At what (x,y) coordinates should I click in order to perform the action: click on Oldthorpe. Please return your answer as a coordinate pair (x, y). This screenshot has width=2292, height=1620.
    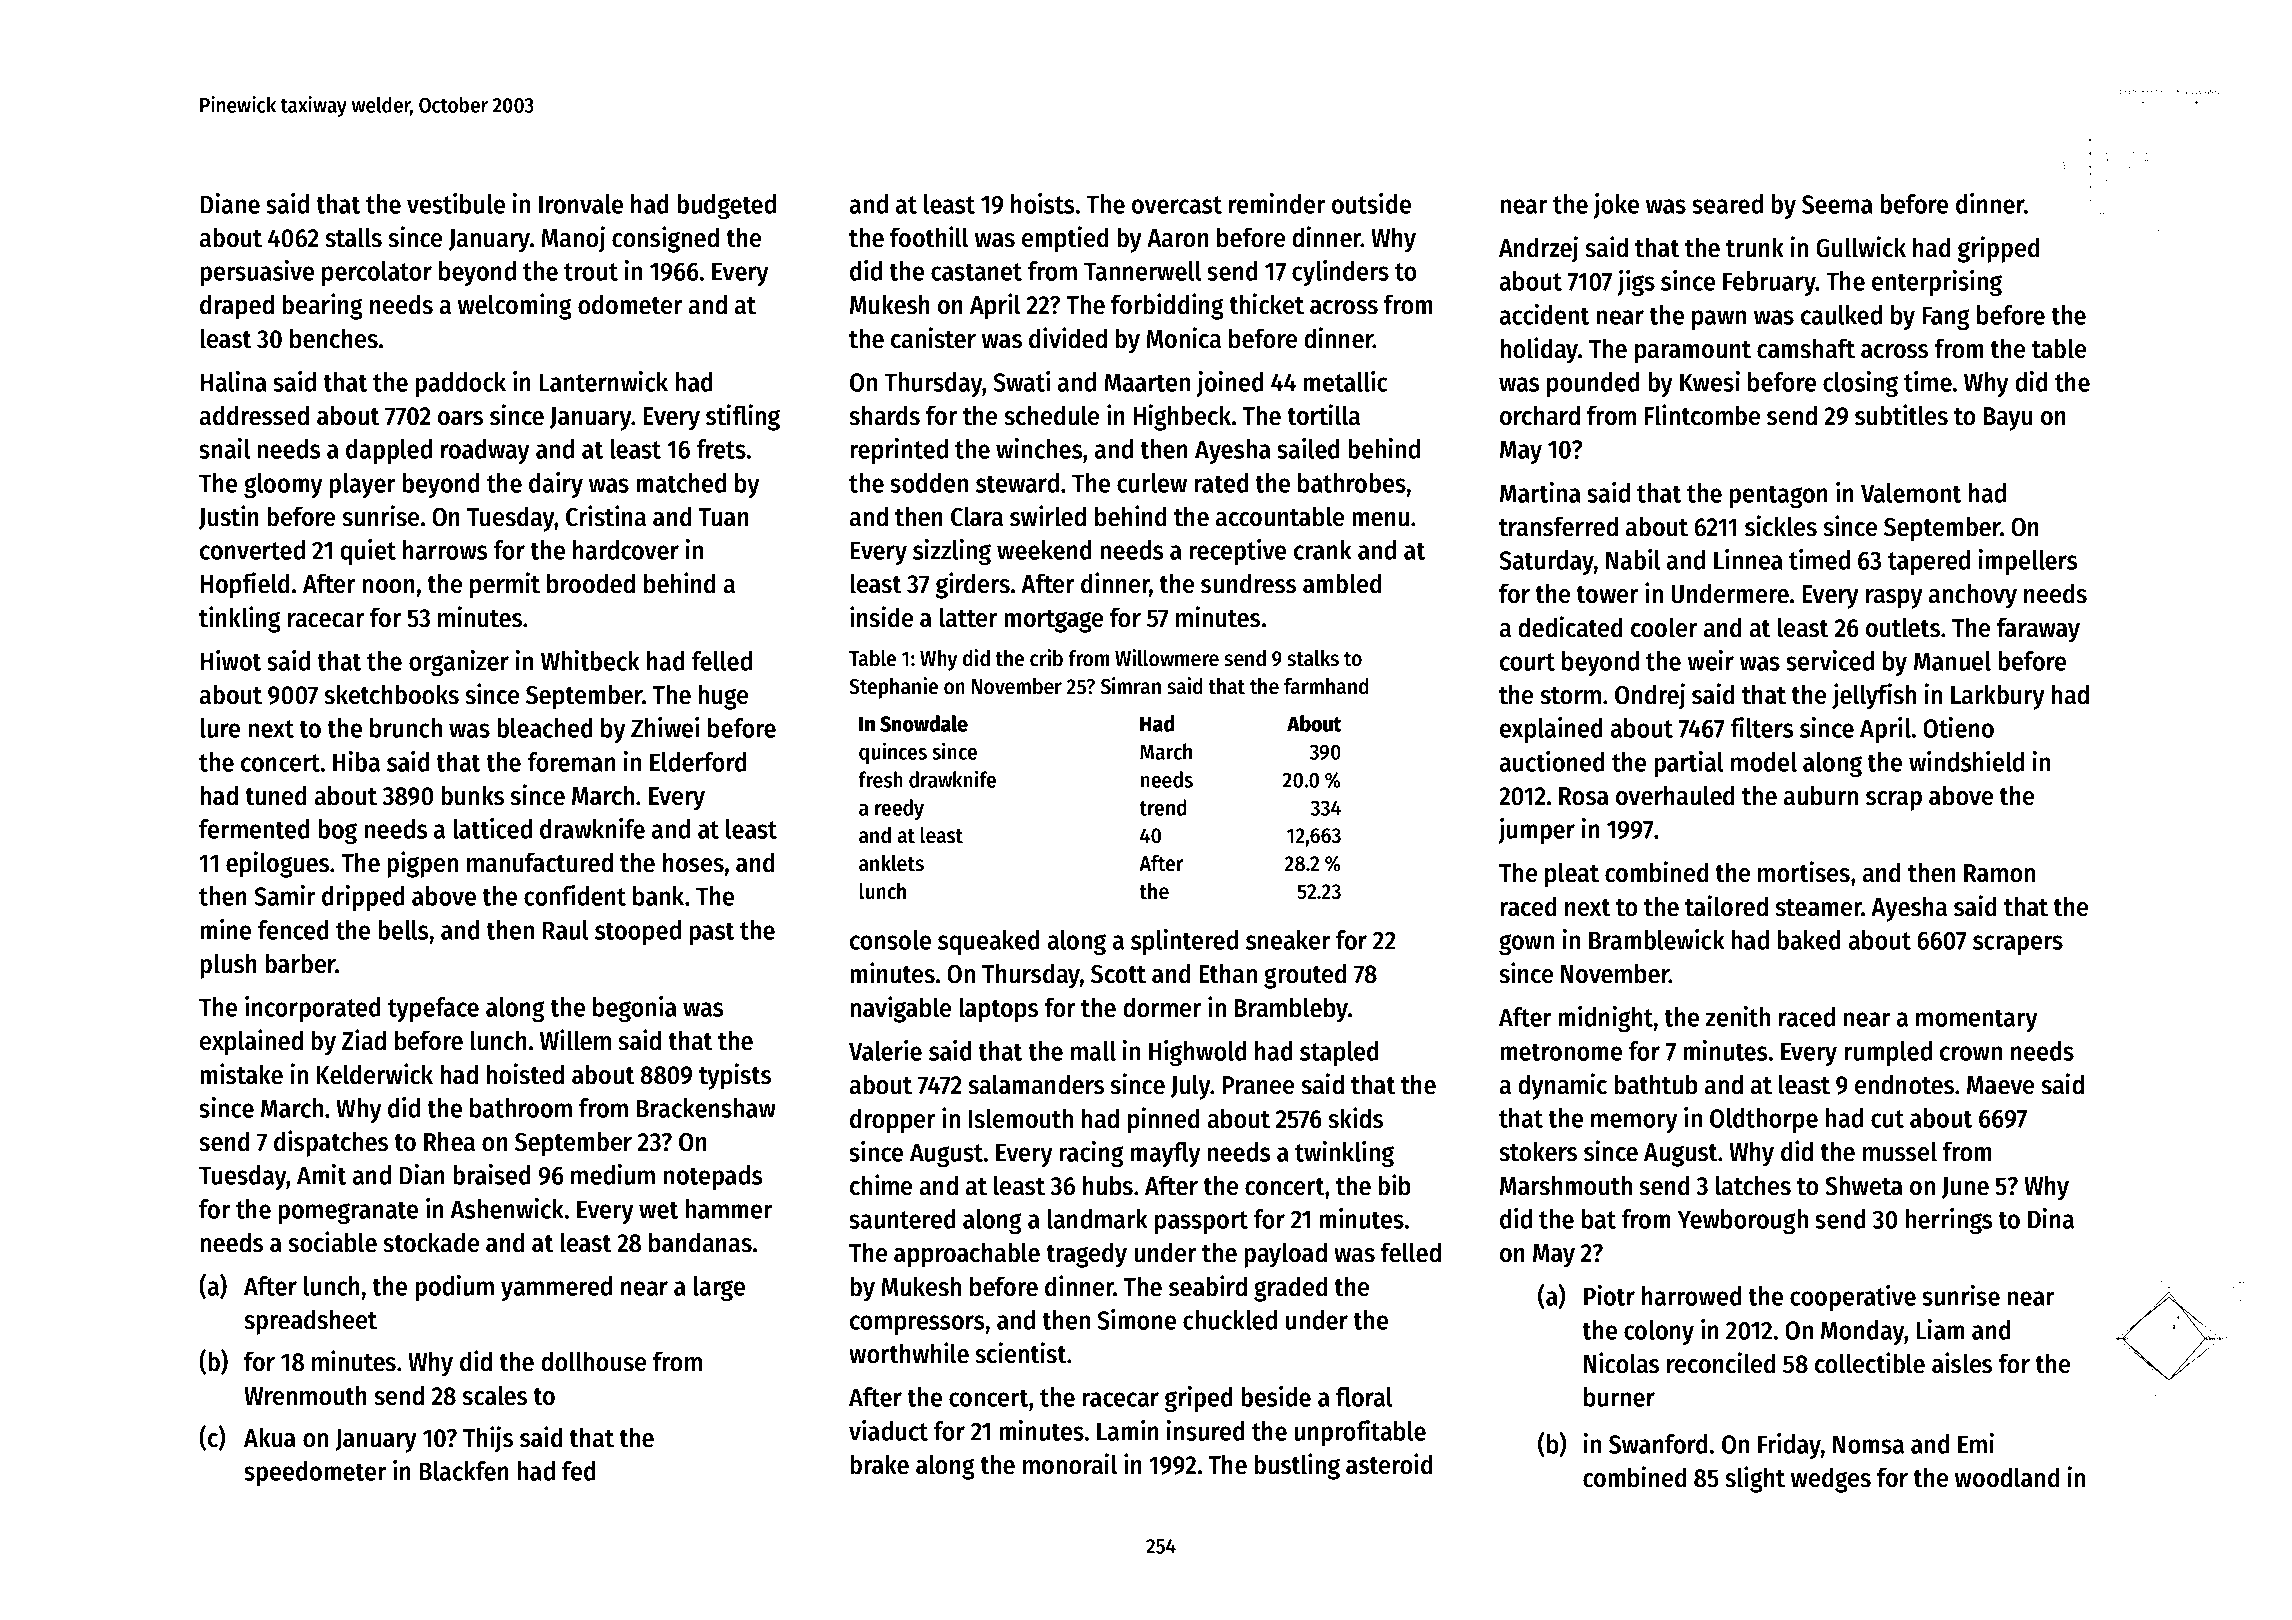
    Looking at the image, I should click on (1764, 1120).
